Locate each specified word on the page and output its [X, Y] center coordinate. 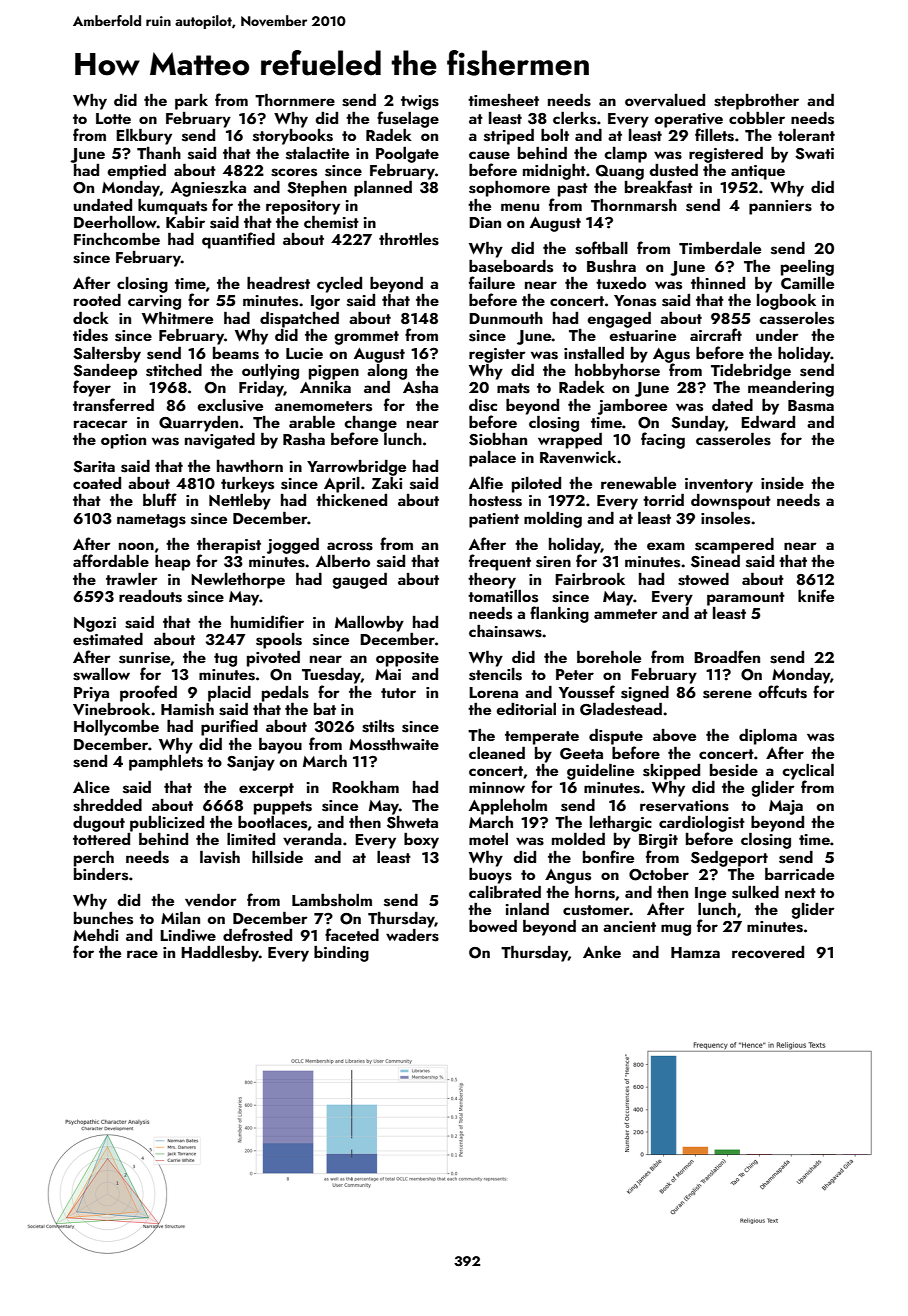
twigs [420, 102]
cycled [339, 285]
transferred [113, 405]
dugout [99, 824]
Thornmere [295, 100]
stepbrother [756, 102]
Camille [807, 283]
